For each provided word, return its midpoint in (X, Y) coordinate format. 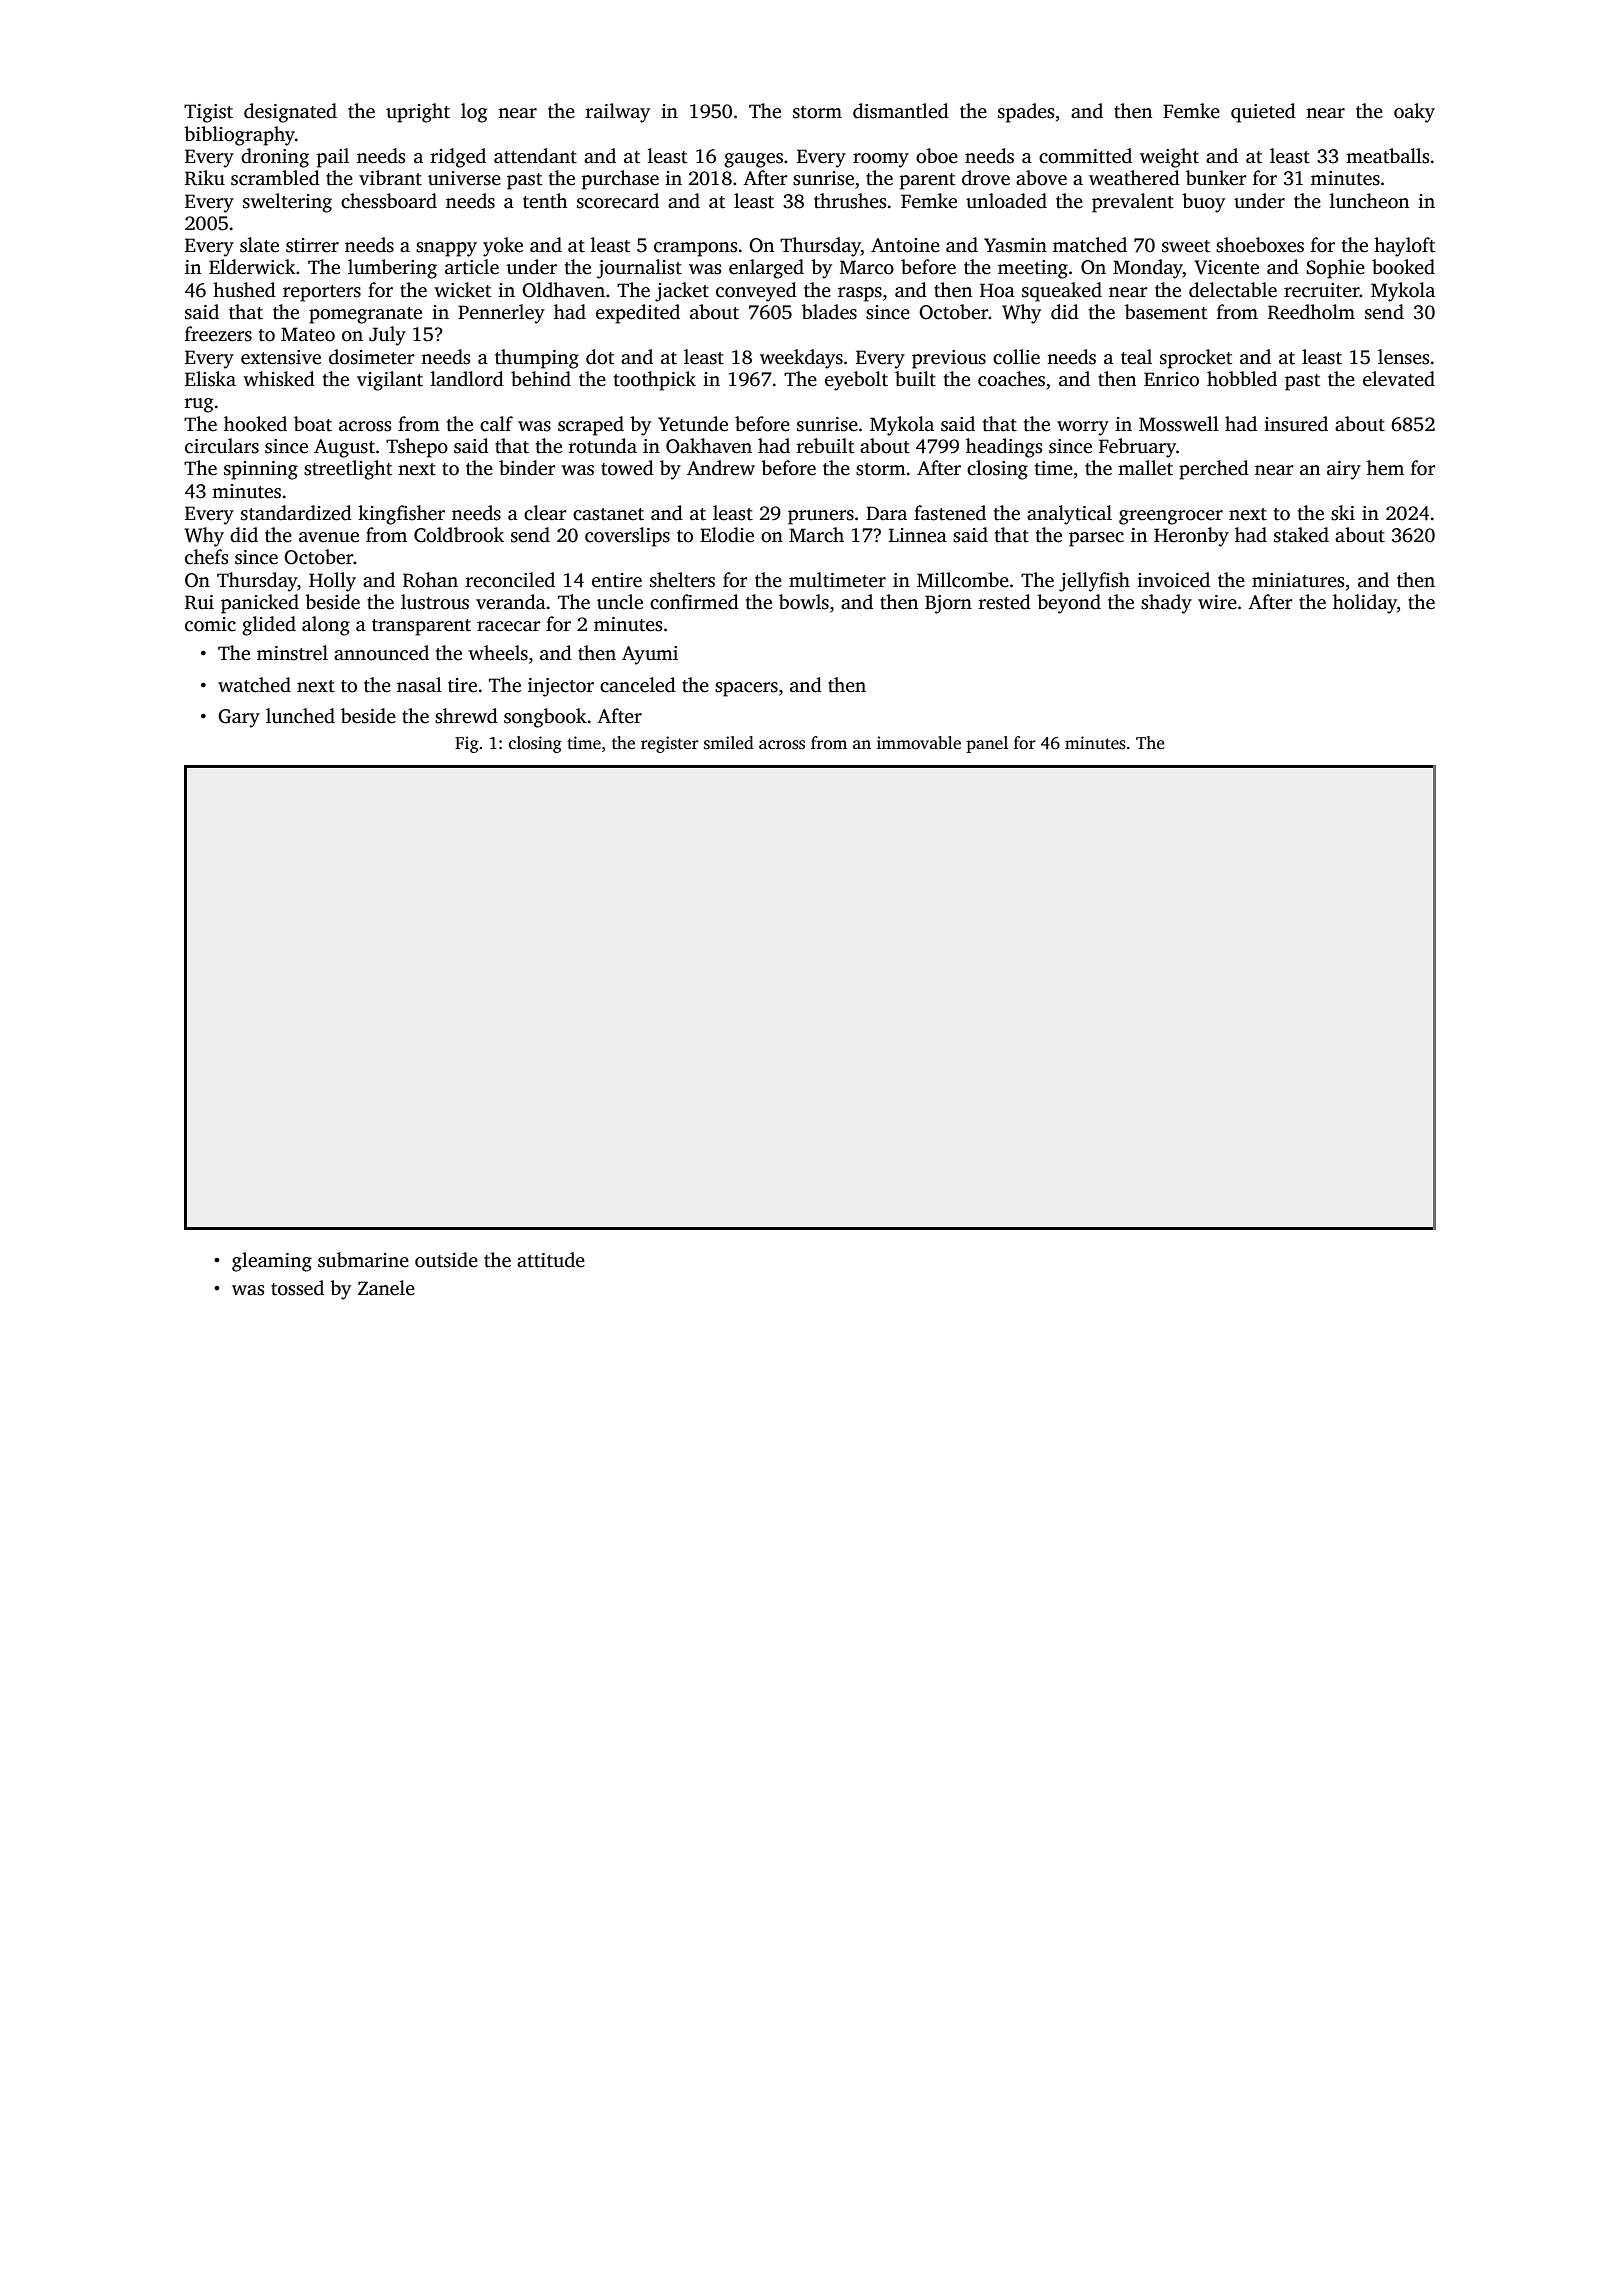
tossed (297, 1288)
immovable (919, 743)
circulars (222, 446)
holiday (1365, 604)
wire (1217, 602)
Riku (205, 178)
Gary (239, 718)
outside (446, 1260)
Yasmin (1015, 245)
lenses (1403, 357)
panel (987, 744)
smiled (729, 743)
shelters (682, 580)
